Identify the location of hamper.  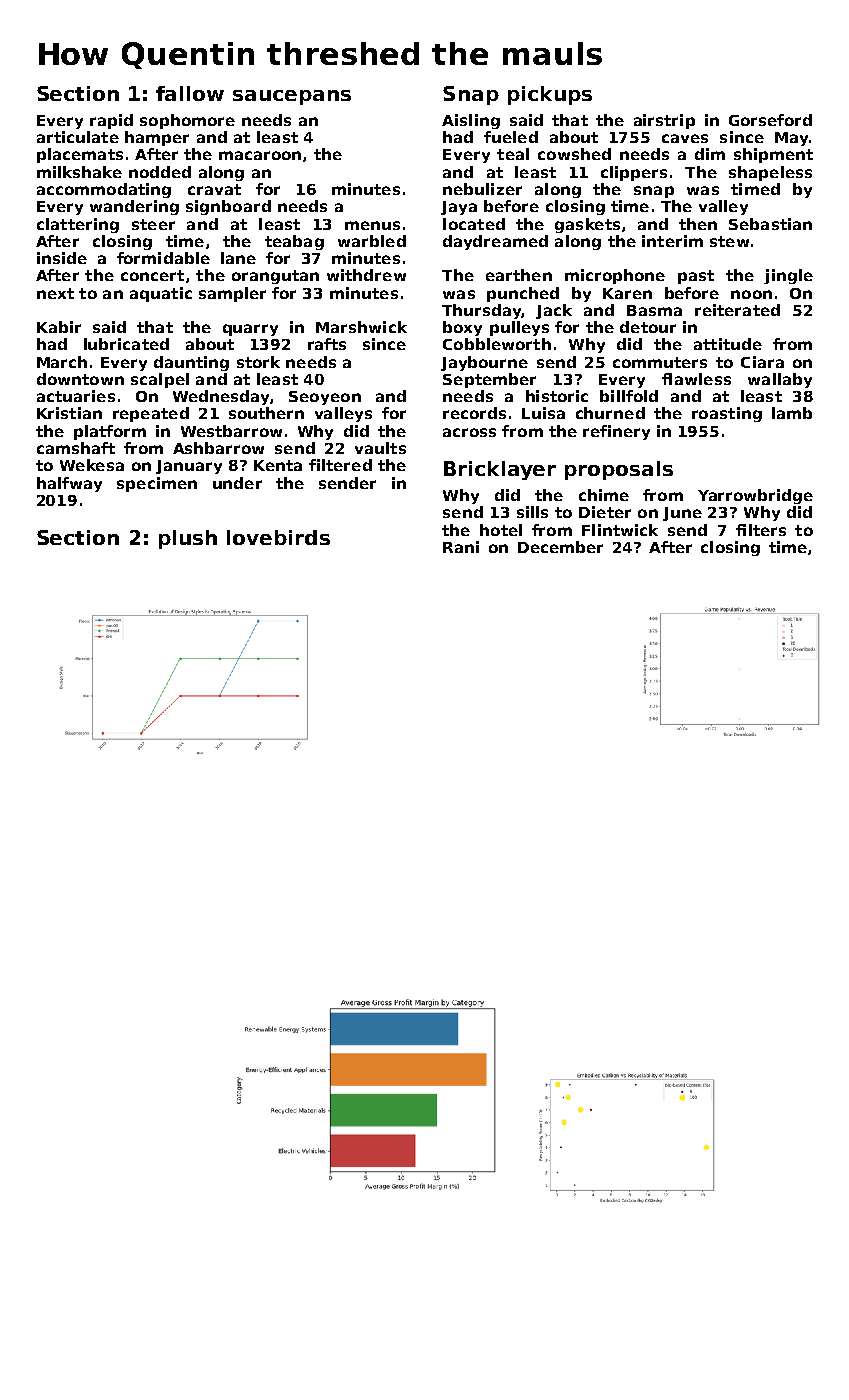
(157, 138).
